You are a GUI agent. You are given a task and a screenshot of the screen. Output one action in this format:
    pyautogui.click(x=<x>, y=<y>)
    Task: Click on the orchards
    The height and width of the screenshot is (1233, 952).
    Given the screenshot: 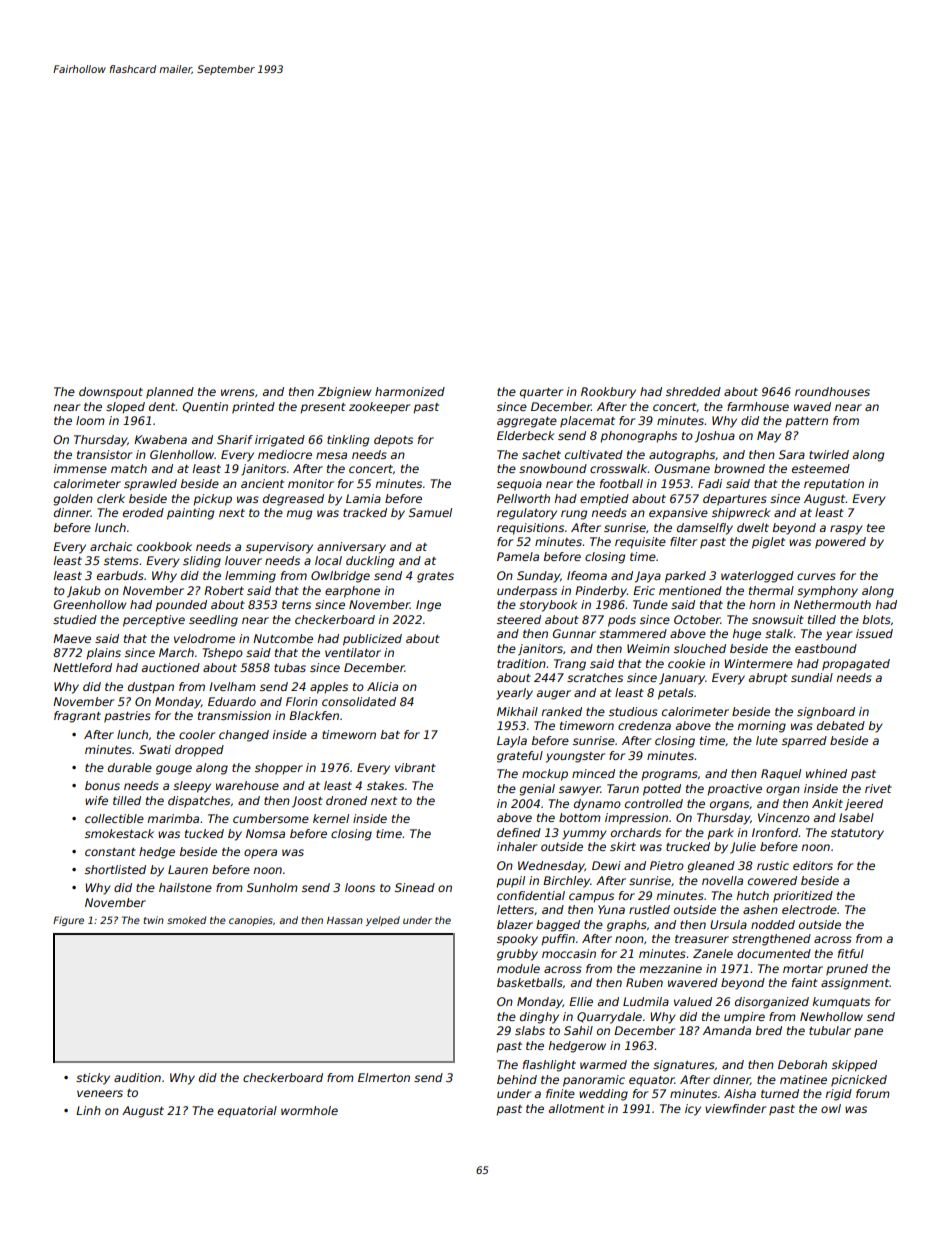 What is the action you would take?
    pyautogui.click(x=636, y=832)
